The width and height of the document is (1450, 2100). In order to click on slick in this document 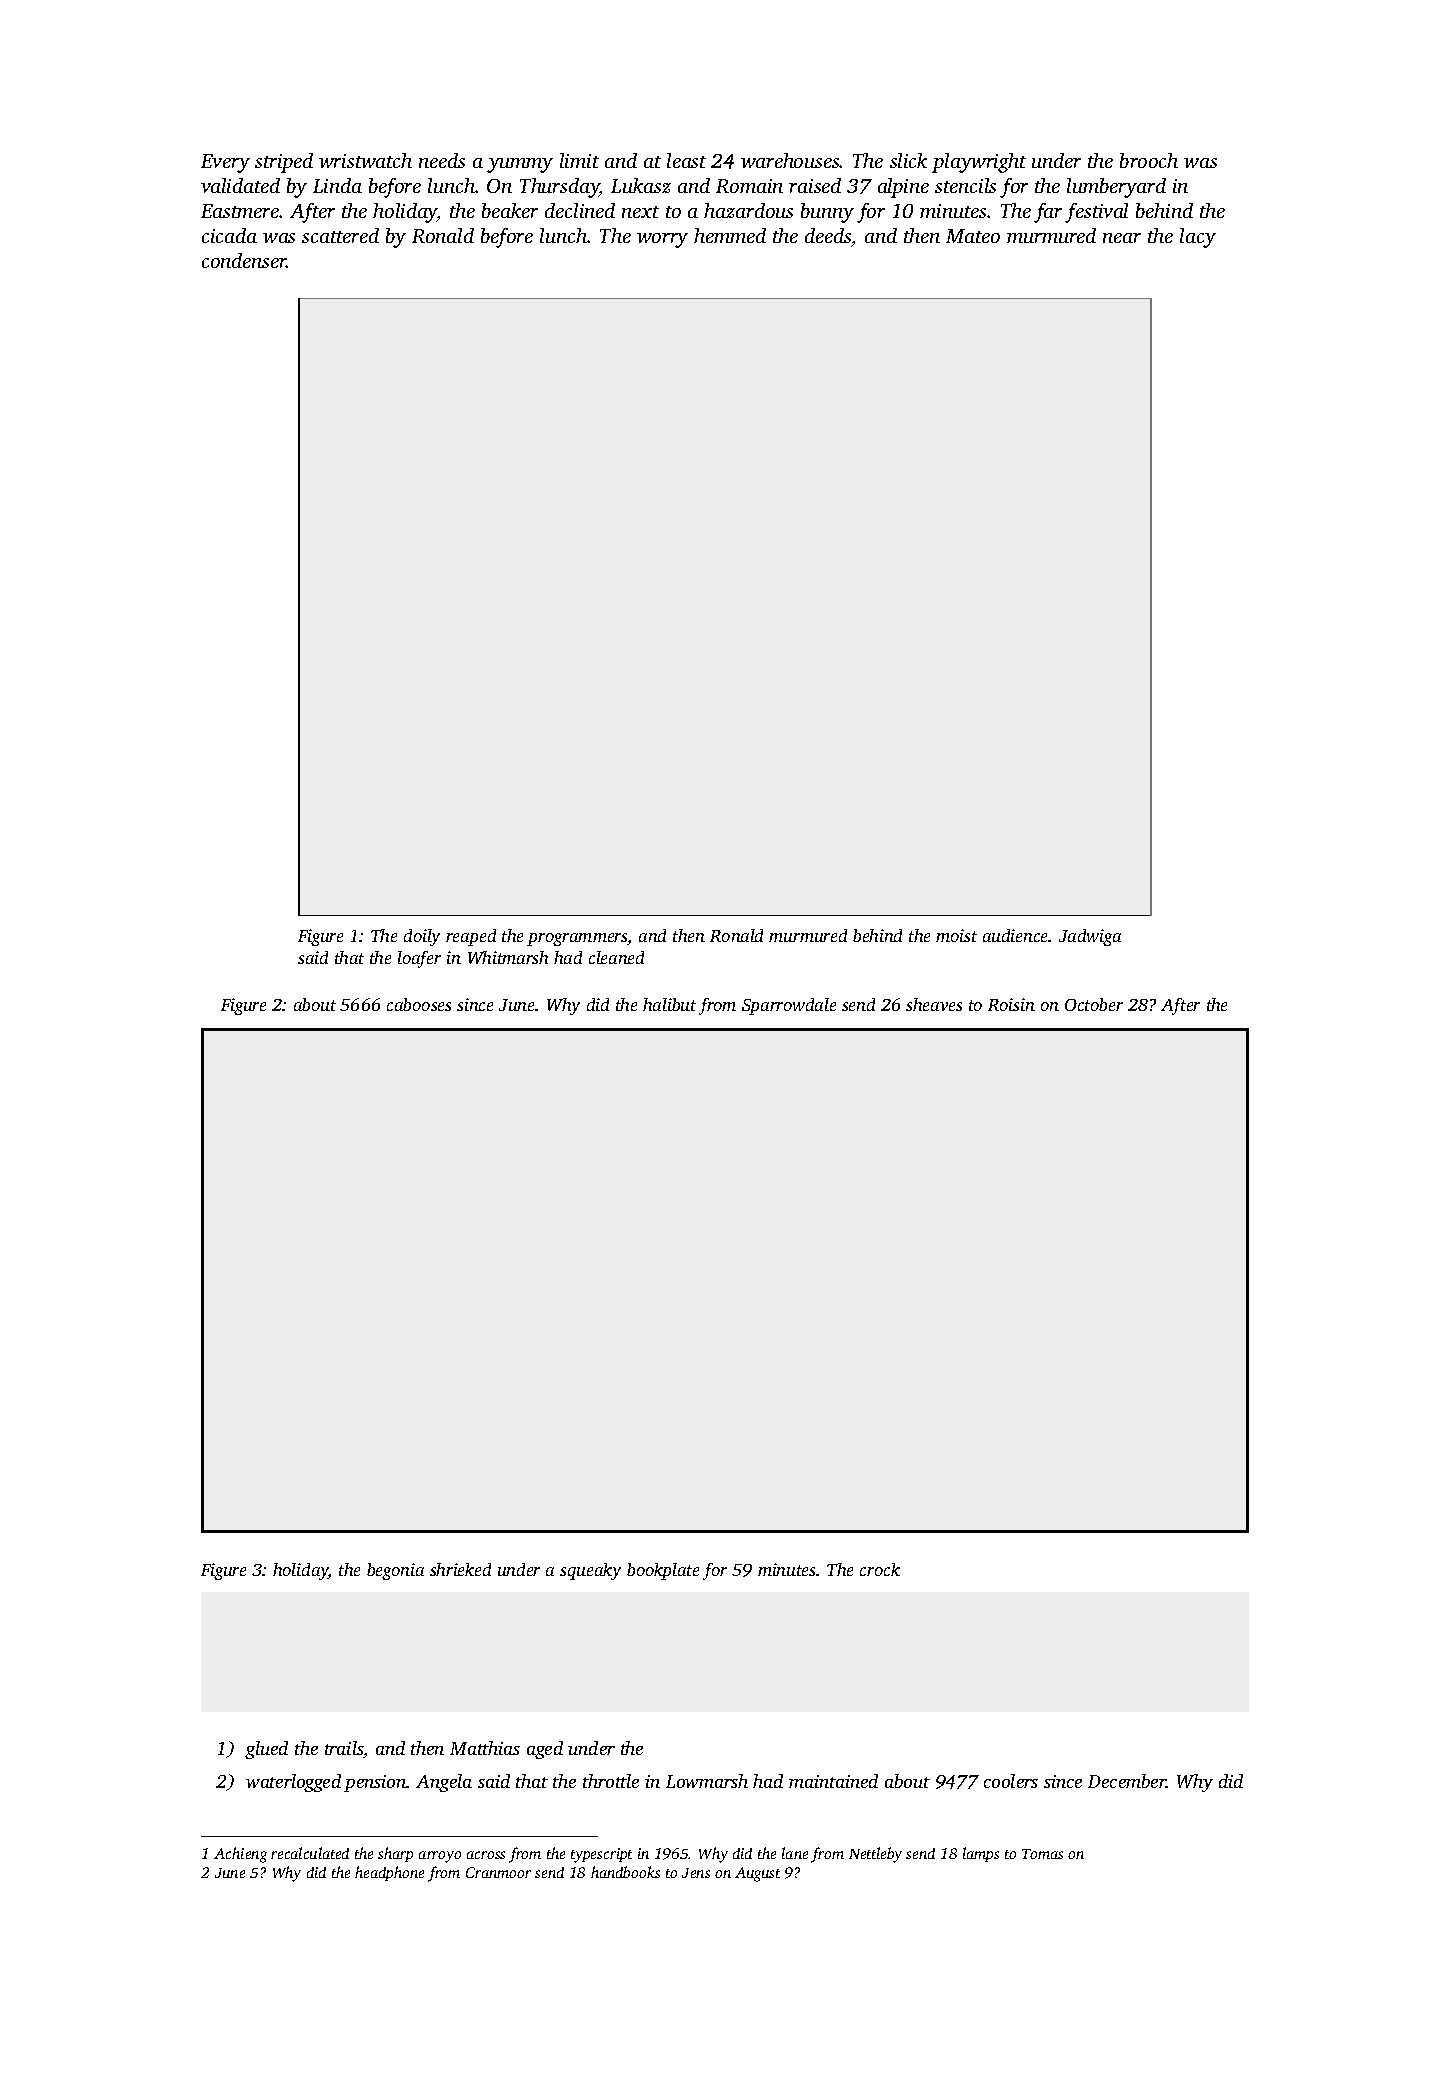, I will do `click(908, 160)`.
